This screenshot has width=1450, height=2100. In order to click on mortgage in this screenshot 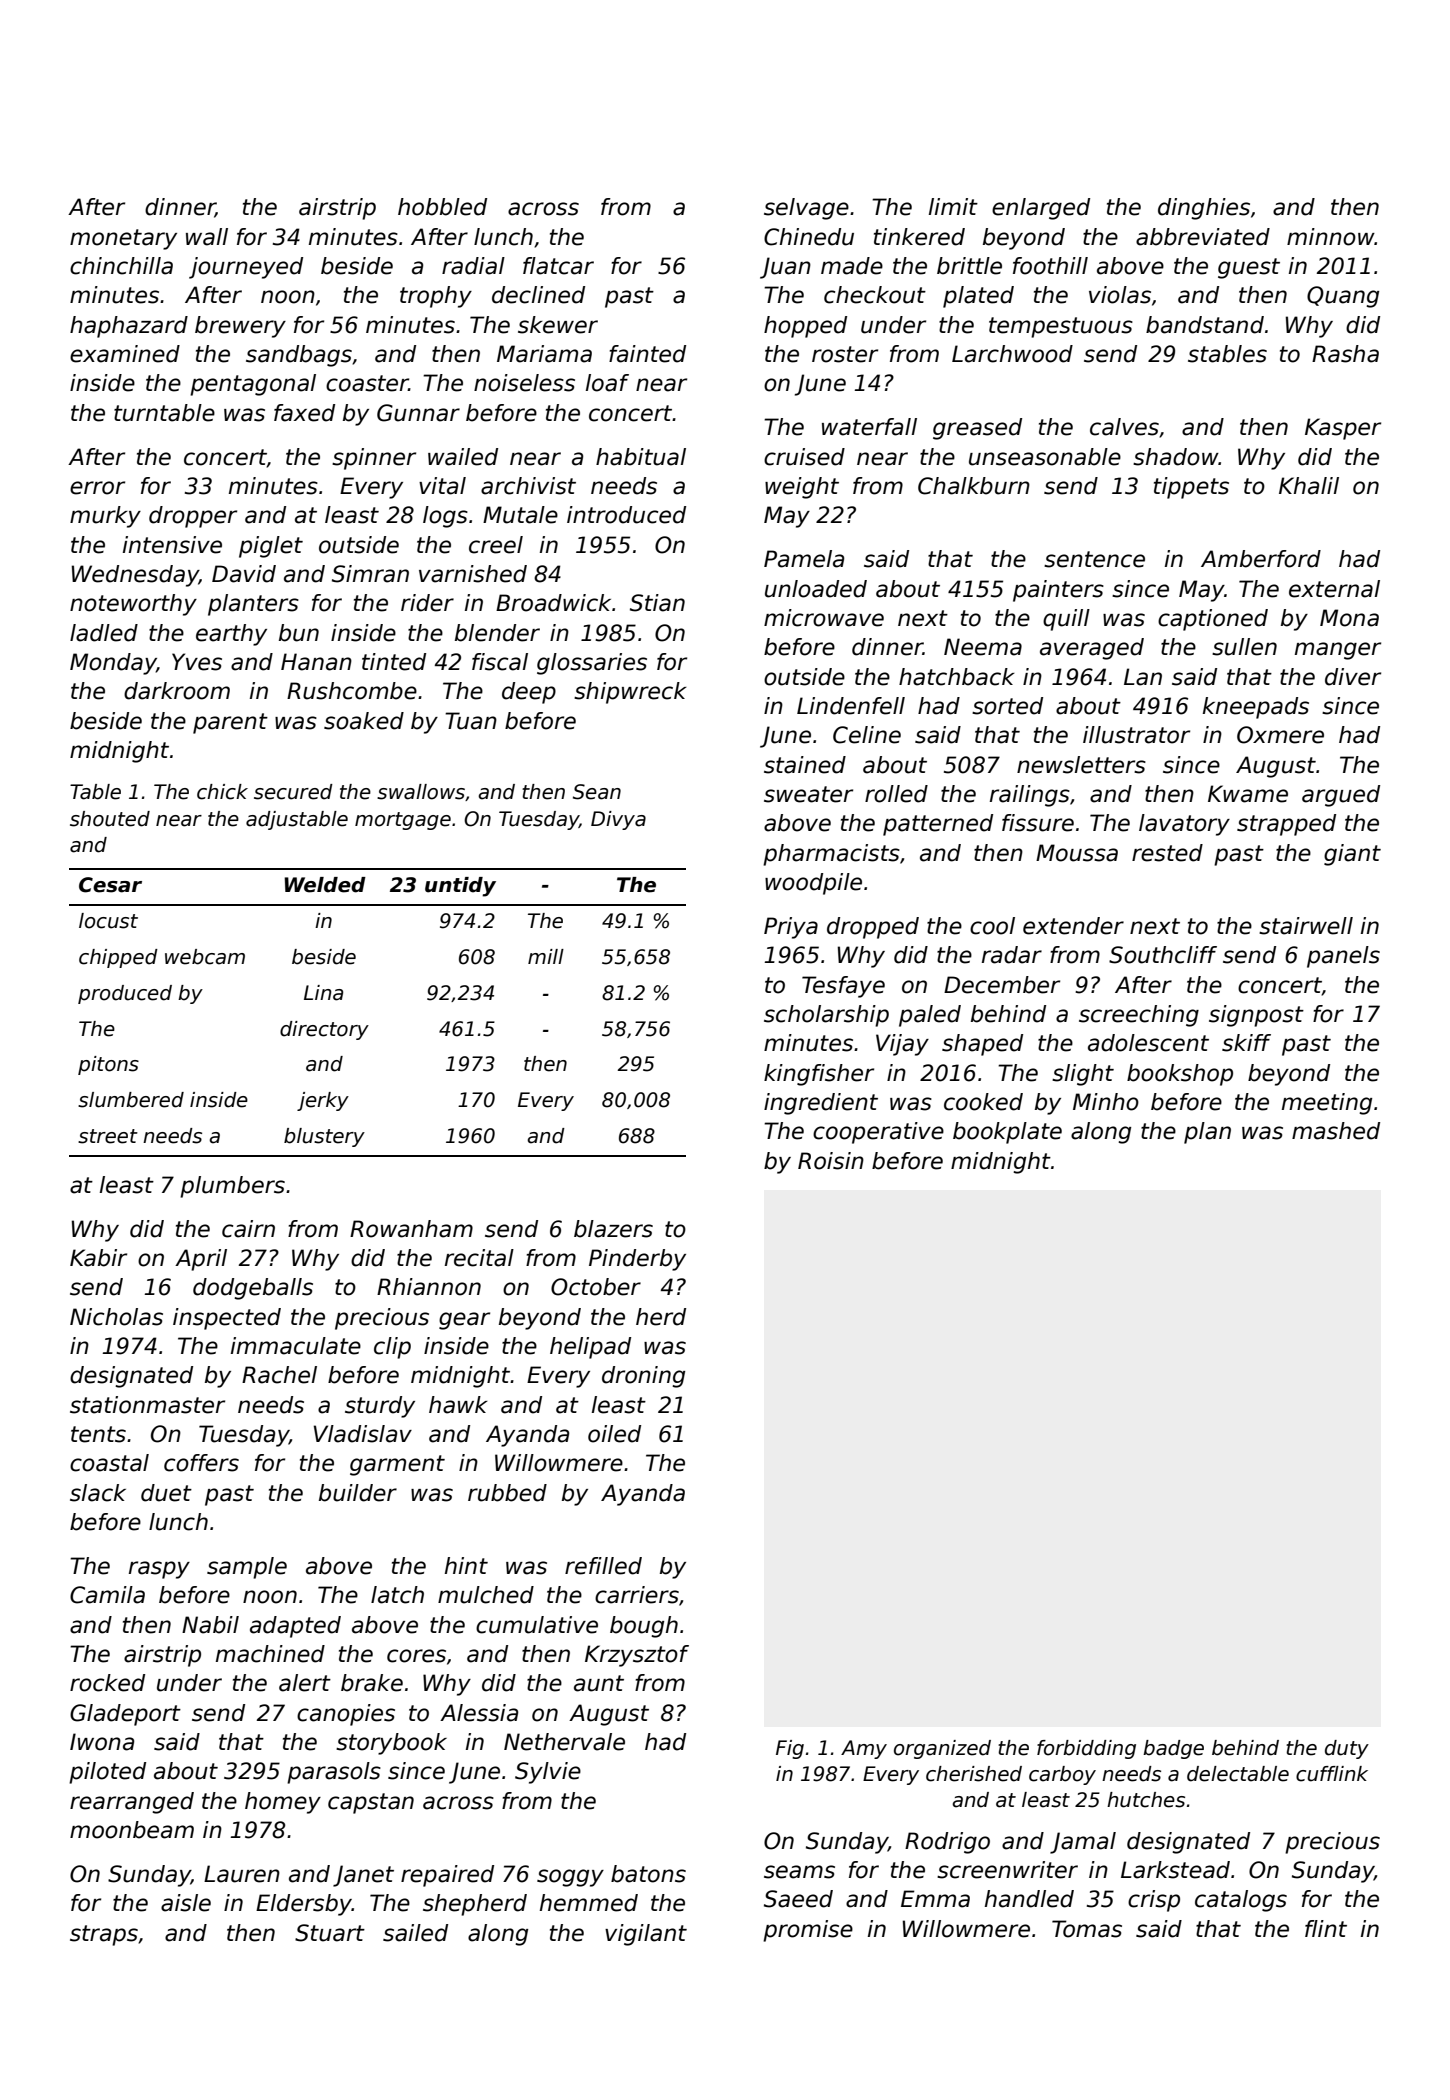, I will do `click(403, 821)`.
